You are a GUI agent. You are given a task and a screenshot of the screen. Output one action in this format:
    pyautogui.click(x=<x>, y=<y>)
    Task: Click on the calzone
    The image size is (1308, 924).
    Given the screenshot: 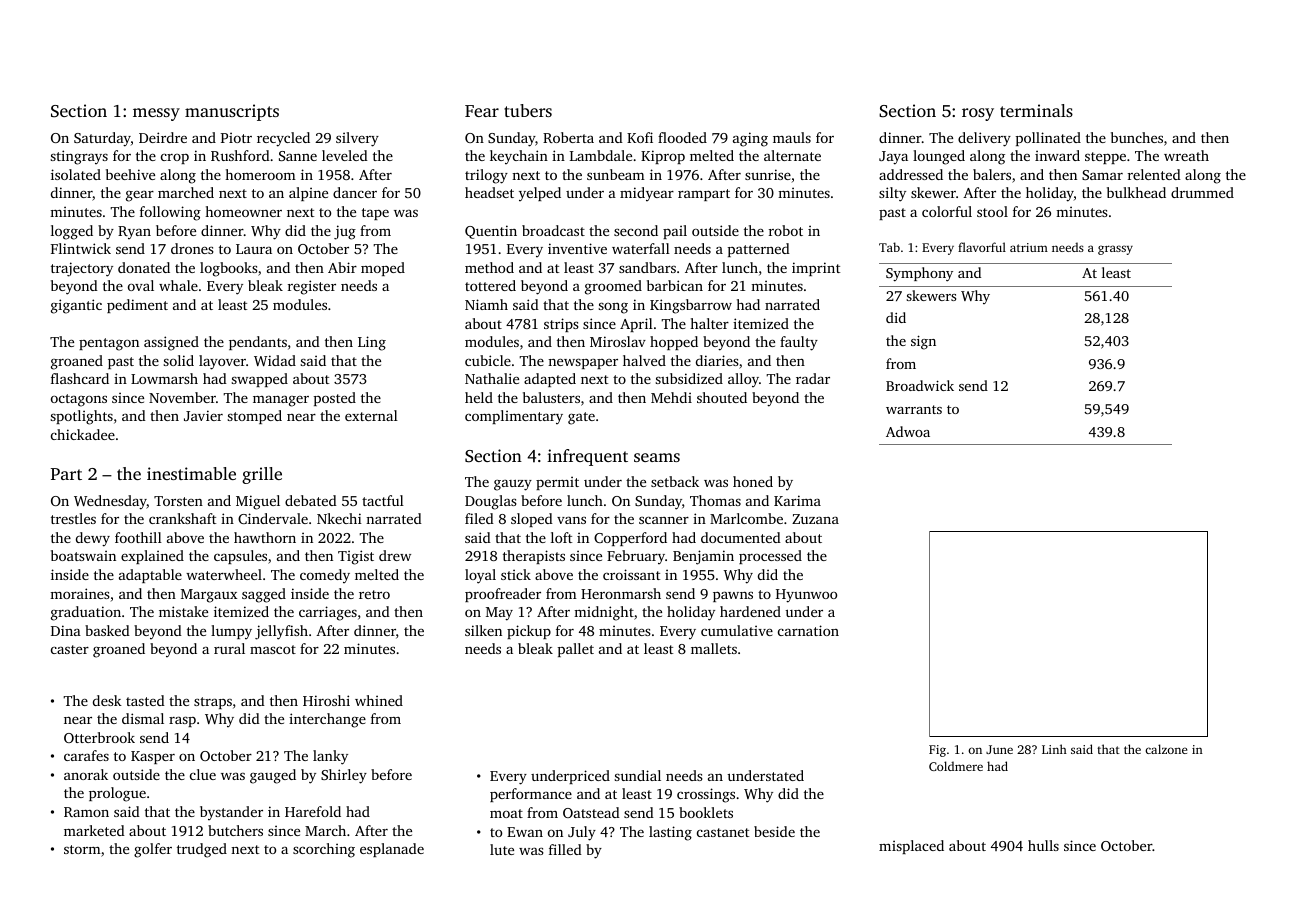 What is the action you would take?
    pyautogui.click(x=1166, y=749)
